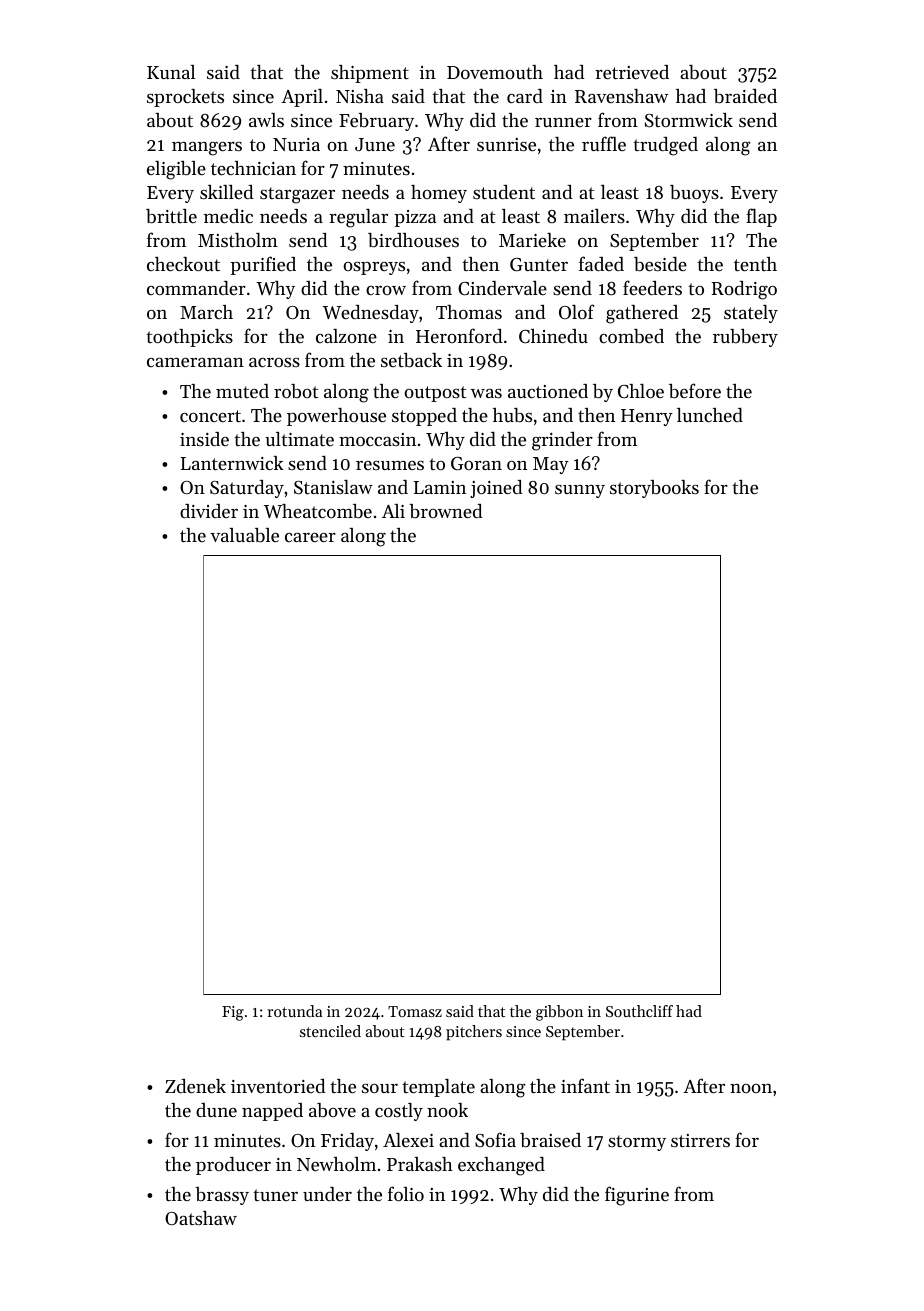  Describe the element at coordinates (639, 1011) in the screenshot. I see `Southcliff` at that location.
